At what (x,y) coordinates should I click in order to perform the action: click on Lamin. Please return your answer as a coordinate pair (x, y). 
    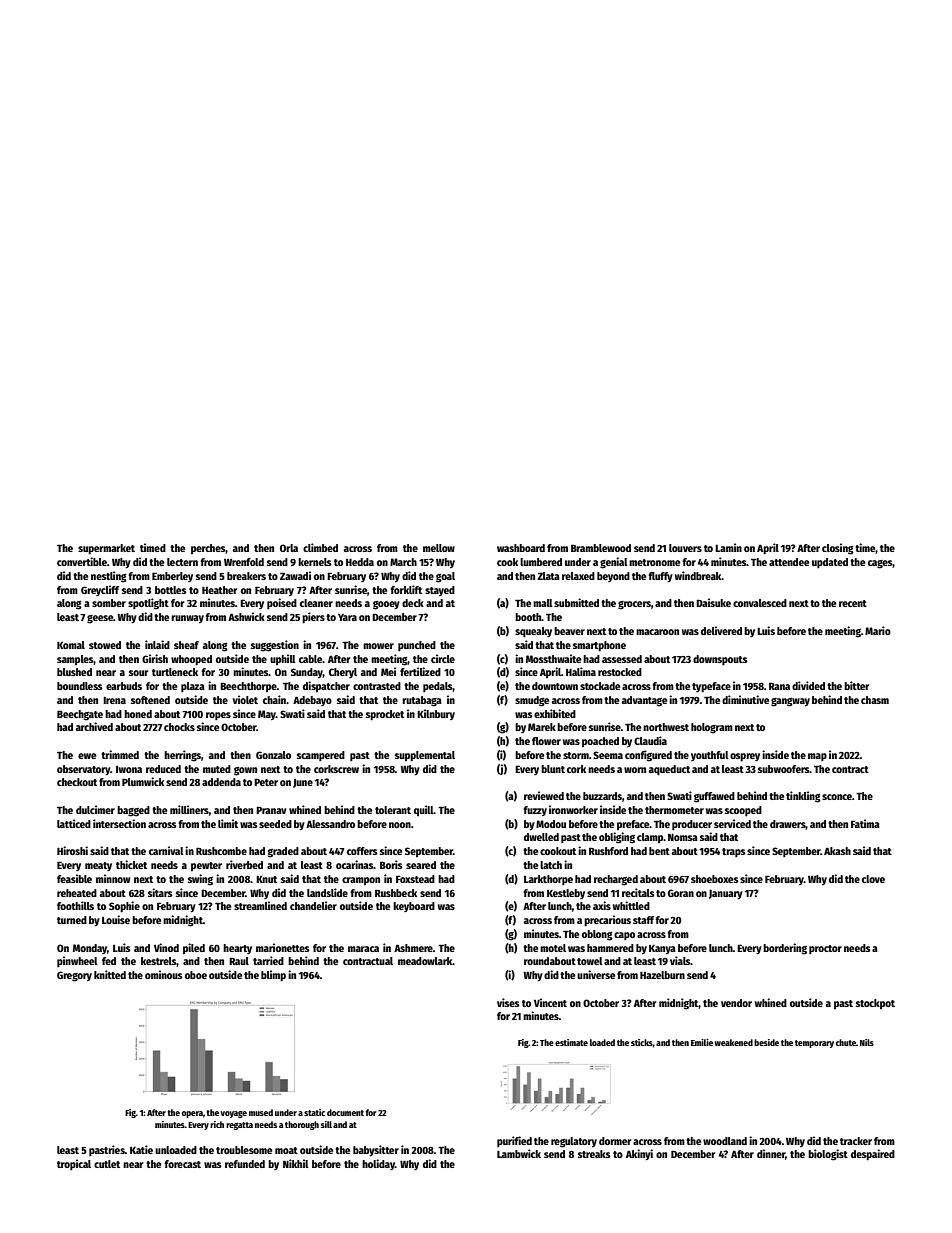
    Looking at the image, I should click on (728, 547).
